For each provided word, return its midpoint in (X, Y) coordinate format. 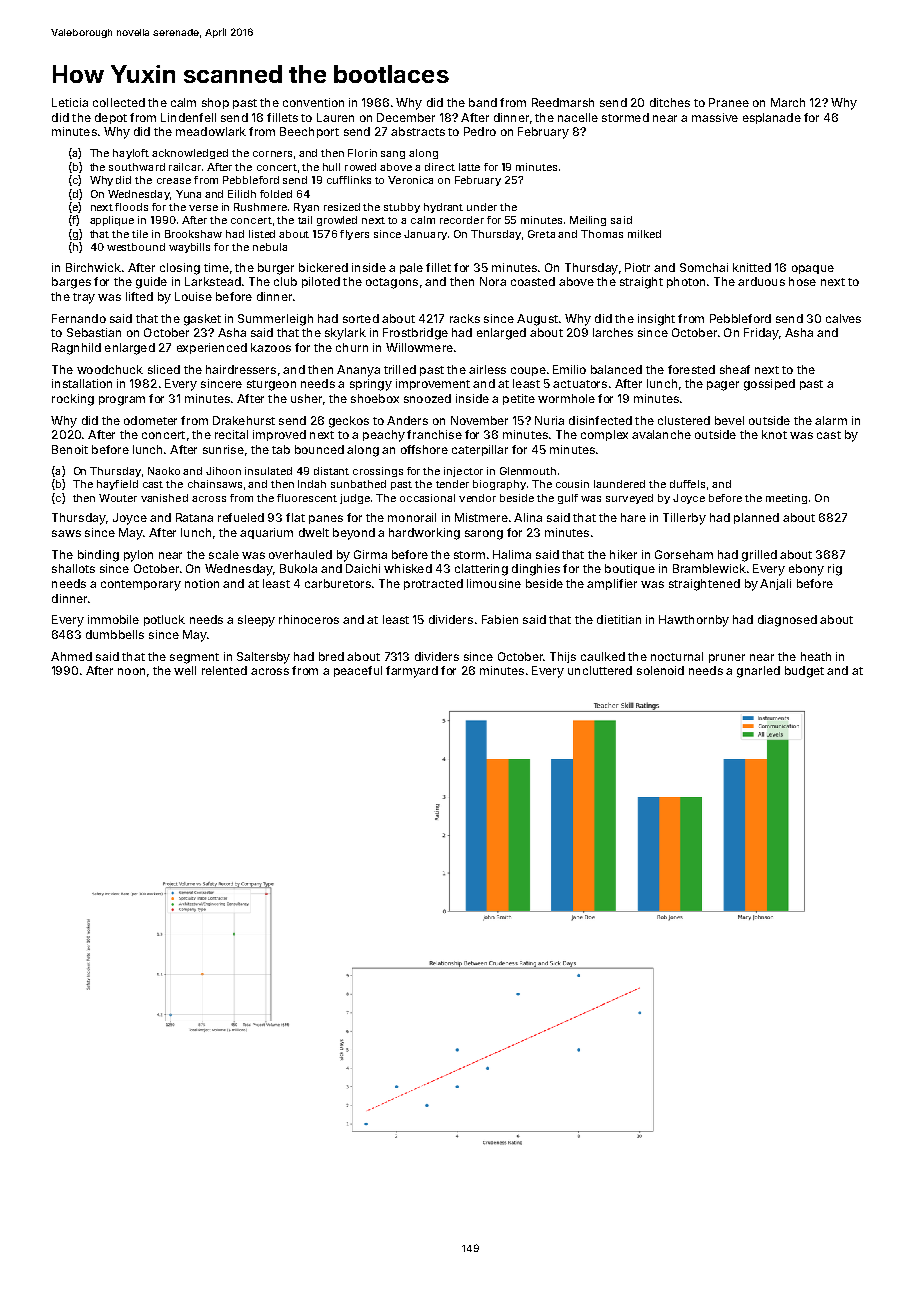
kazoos (271, 347)
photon (686, 282)
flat (295, 517)
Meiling (588, 221)
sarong (484, 535)
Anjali (775, 584)
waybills (189, 248)
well (185, 670)
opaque (813, 269)
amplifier (612, 584)
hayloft (131, 154)
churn (352, 347)
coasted (533, 281)
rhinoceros (309, 619)
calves (843, 318)
